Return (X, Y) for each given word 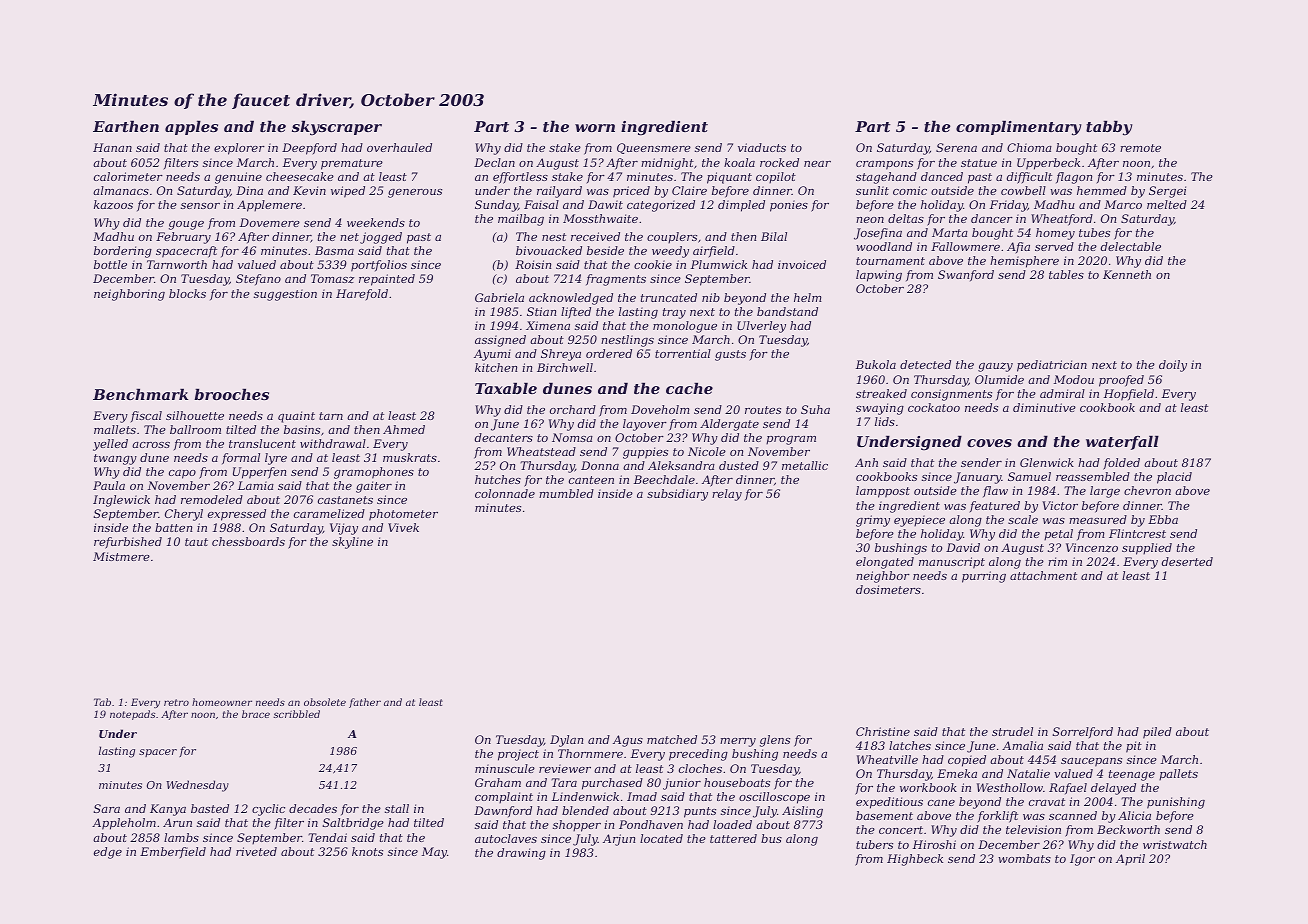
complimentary (1019, 128)
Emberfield (173, 853)
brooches (231, 394)
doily (1173, 366)
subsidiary (677, 495)
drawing (521, 854)
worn (595, 128)
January (977, 478)
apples (191, 128)
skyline (352, 543)
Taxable (506, 388)
